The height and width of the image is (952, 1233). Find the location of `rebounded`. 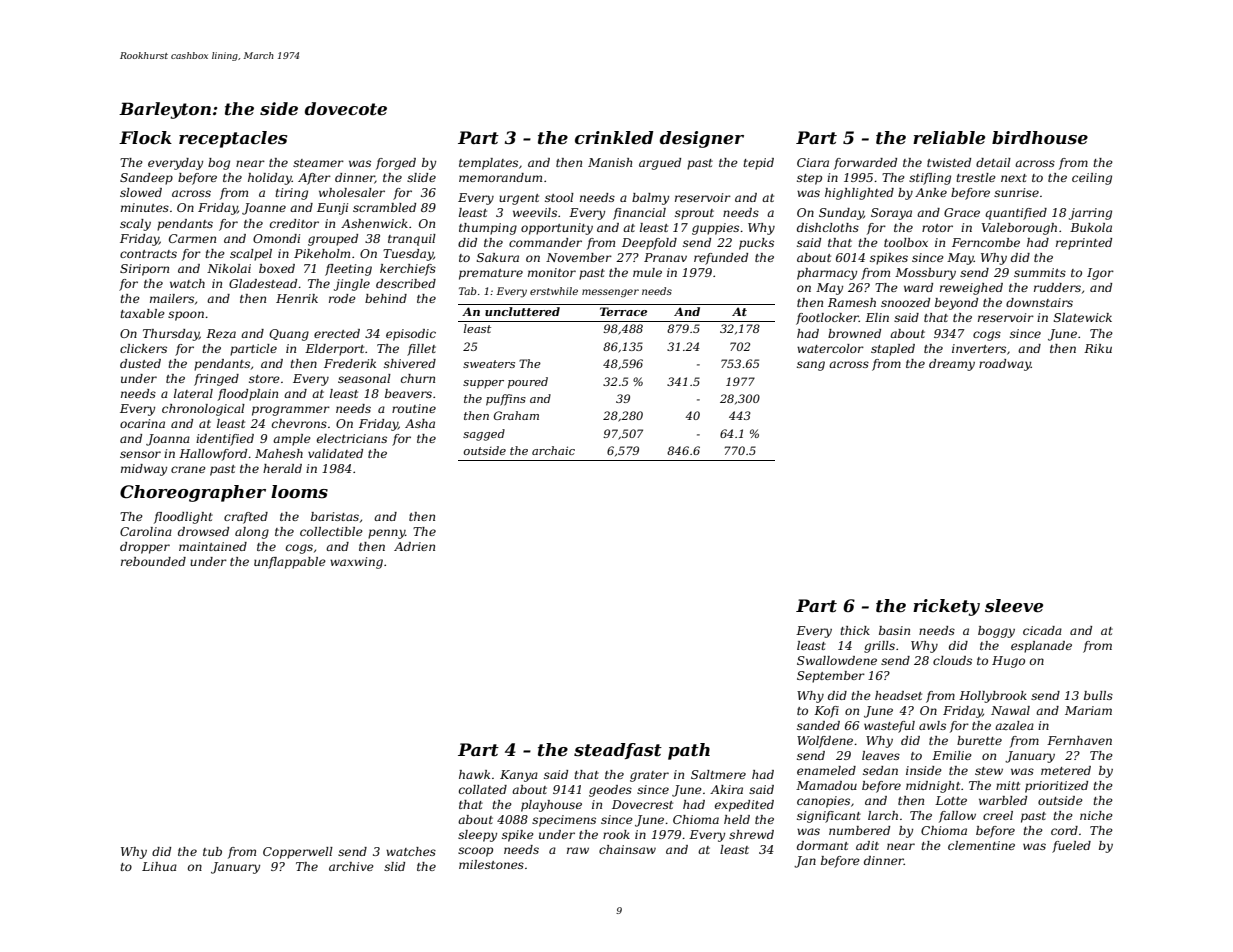

rebounded is located at coordinates (153, 561).
